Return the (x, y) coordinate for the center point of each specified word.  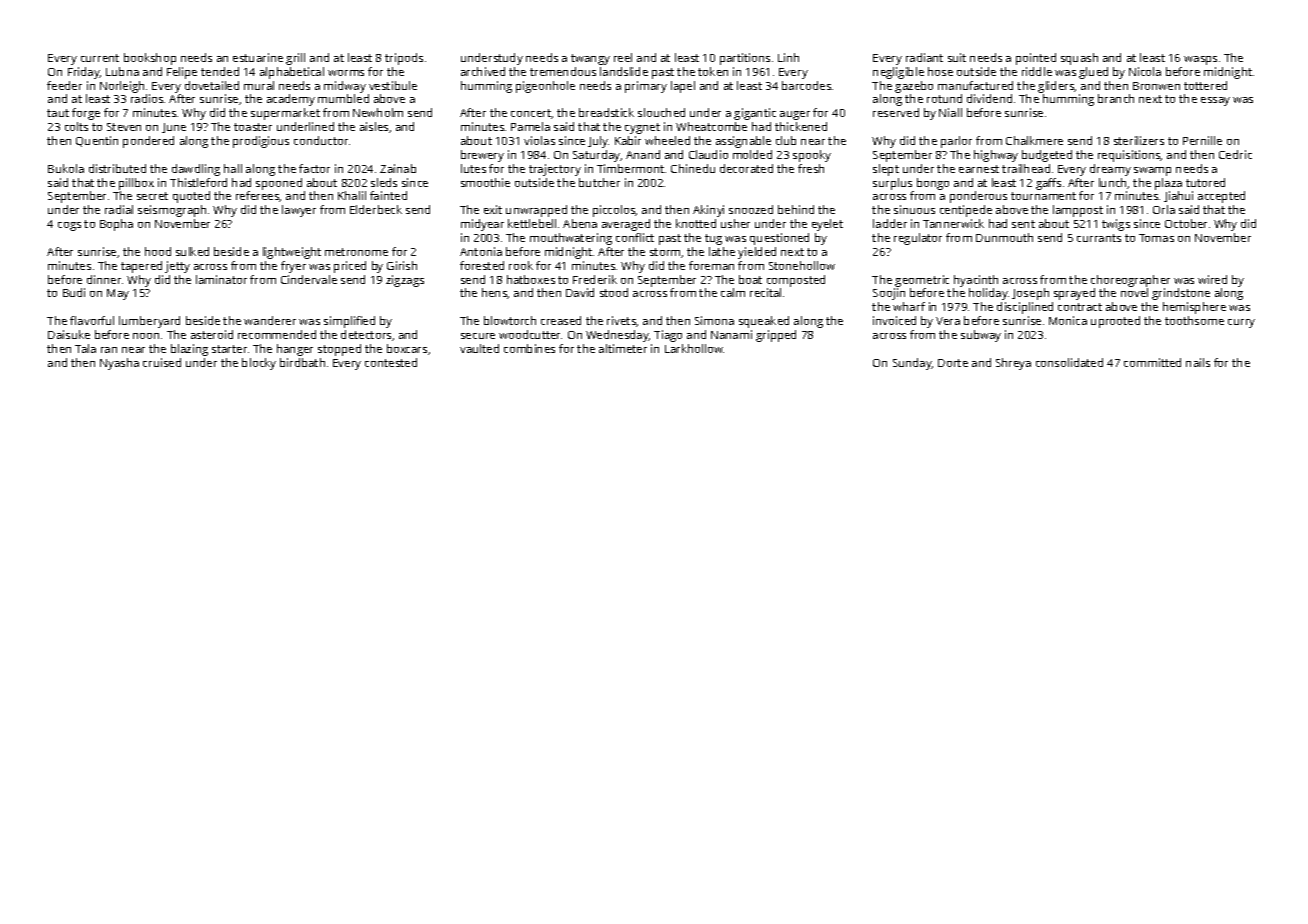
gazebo (914, 87)
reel (623, 57)
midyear (482, 225)
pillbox (136, 184)
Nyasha (119, 364)
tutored (1205, 182)
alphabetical (292, 73)
